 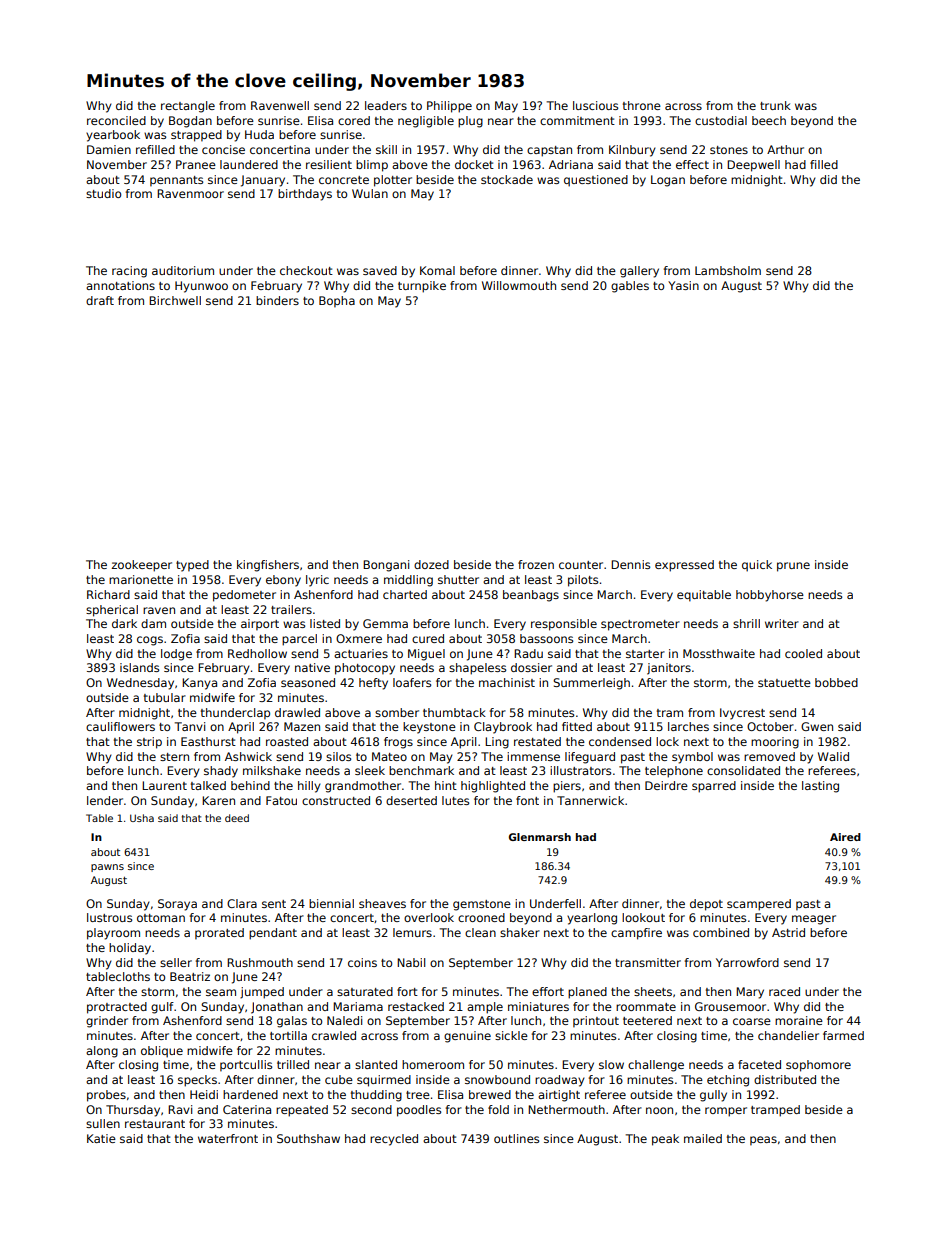 What do you see at coordinates (141, 566) in the screenshot?
I see `zookeeper` at bounding box center [141, 566].
